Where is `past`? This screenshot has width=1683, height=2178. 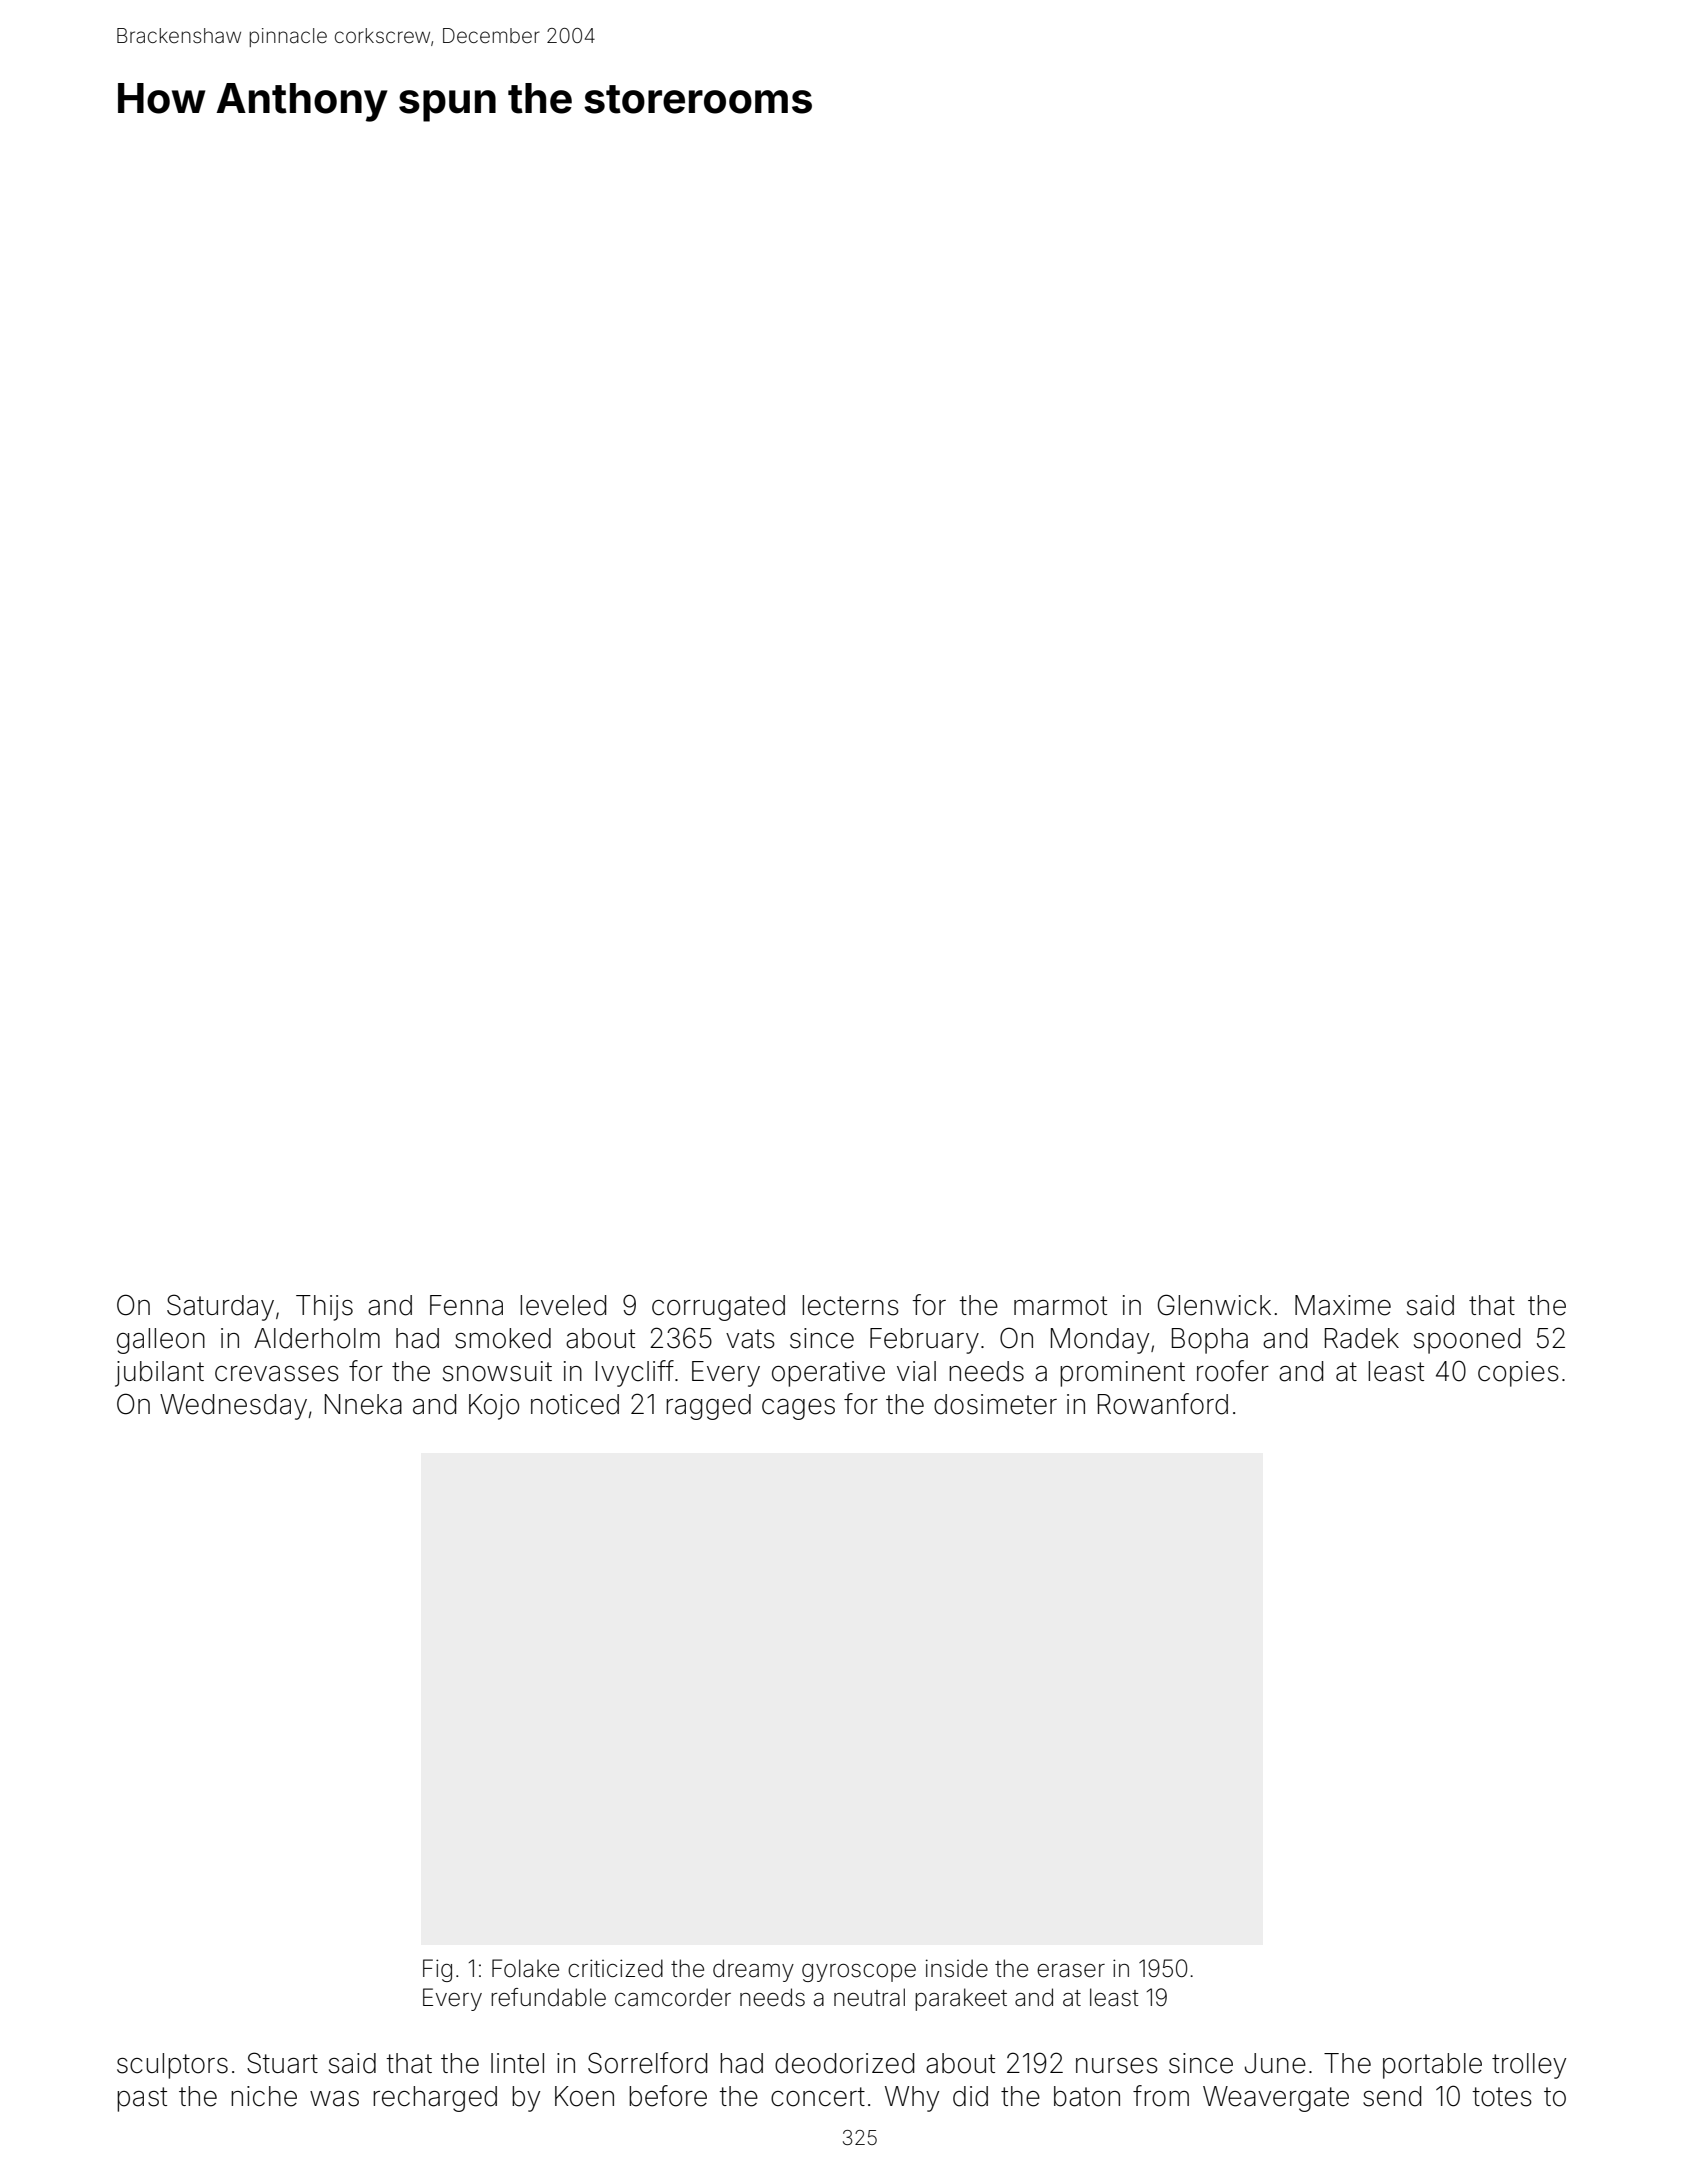 past is located at coordinates (142, 2099).
